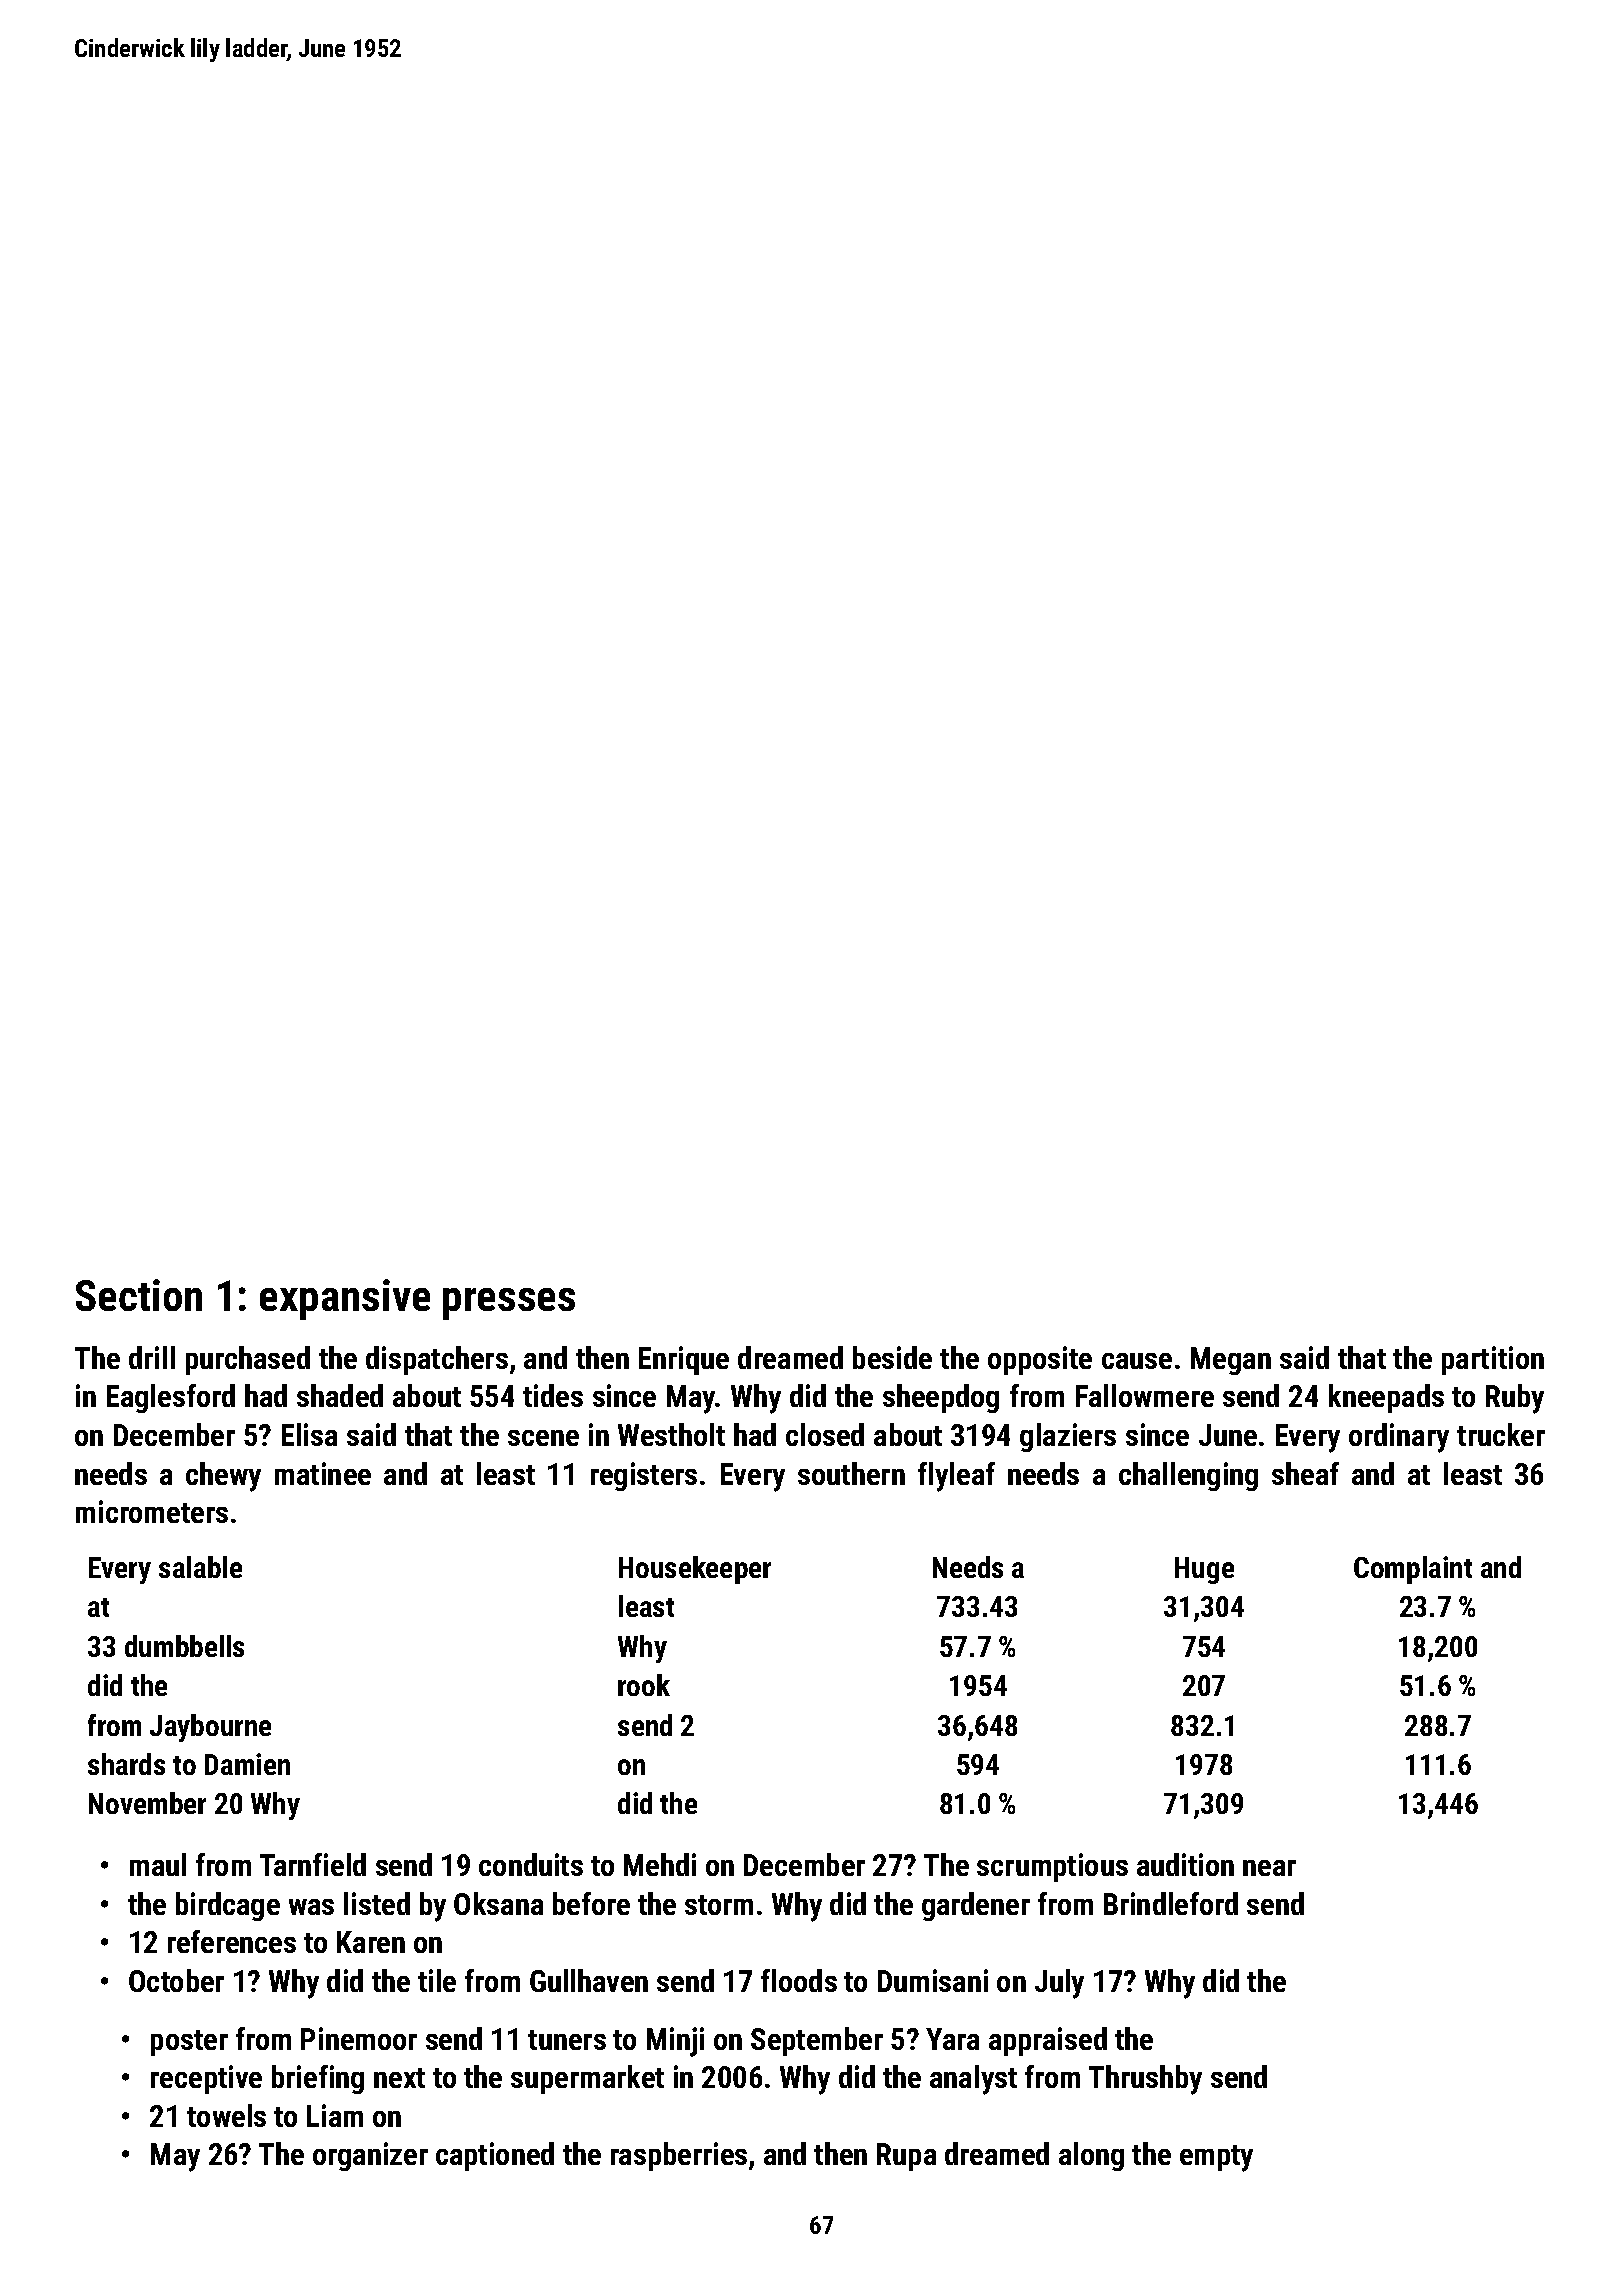 Image resolution: width=1620 pixels, height=2292 pixels. What do you see at coordinates (644, 1685) in the page?
I see `rook` at bounding box center [644, 1685].
